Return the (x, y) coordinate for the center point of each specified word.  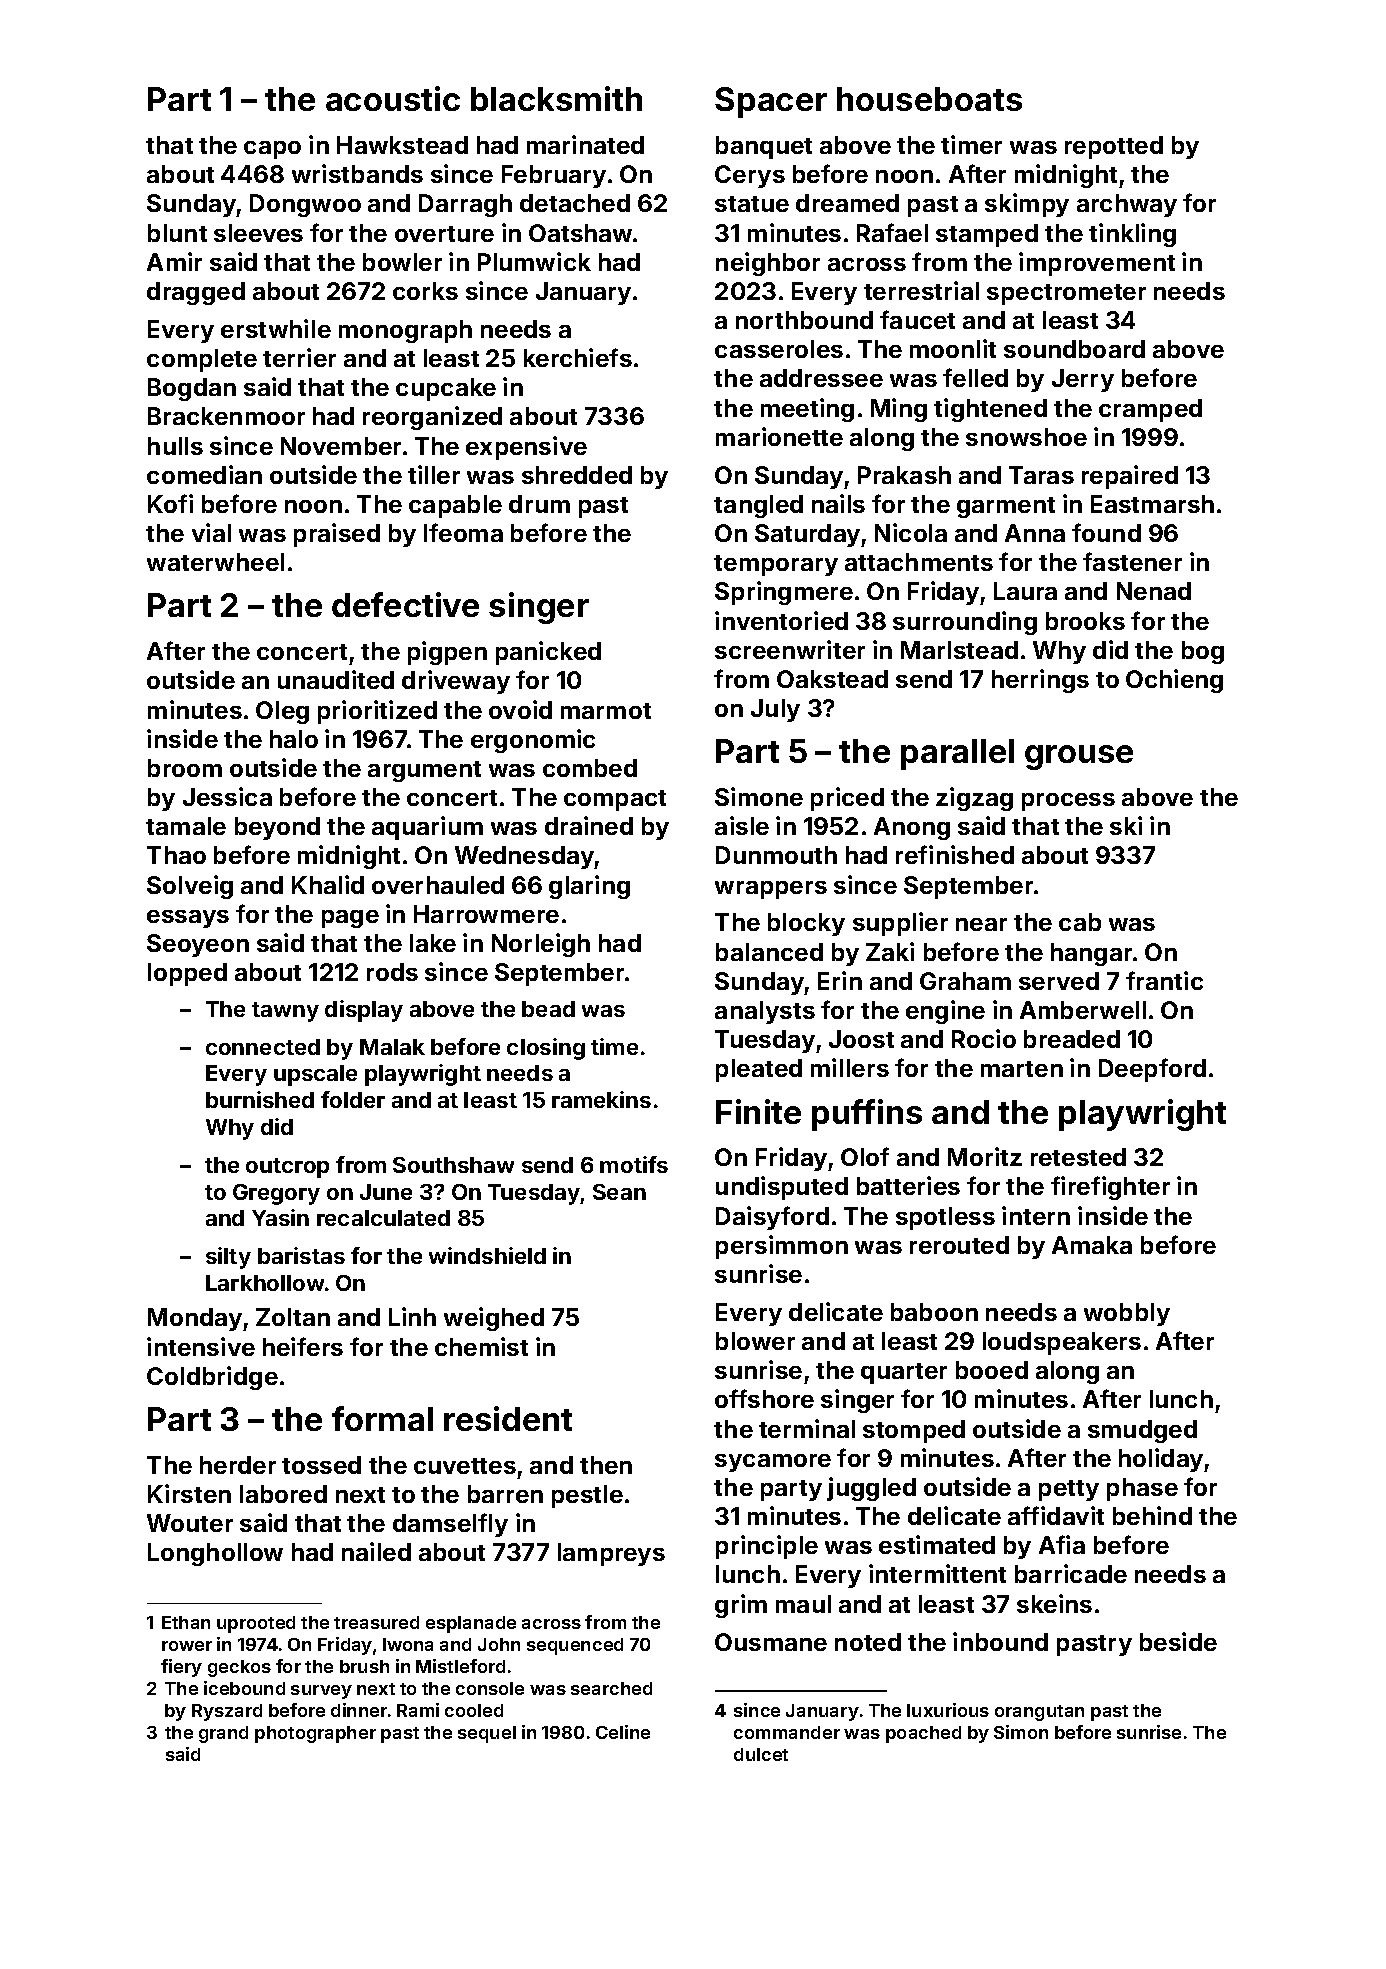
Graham (965, 981)
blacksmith (556, 98)
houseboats (929, 99)
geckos (239, 1668)
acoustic (393, 98)
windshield (487, 1255)
